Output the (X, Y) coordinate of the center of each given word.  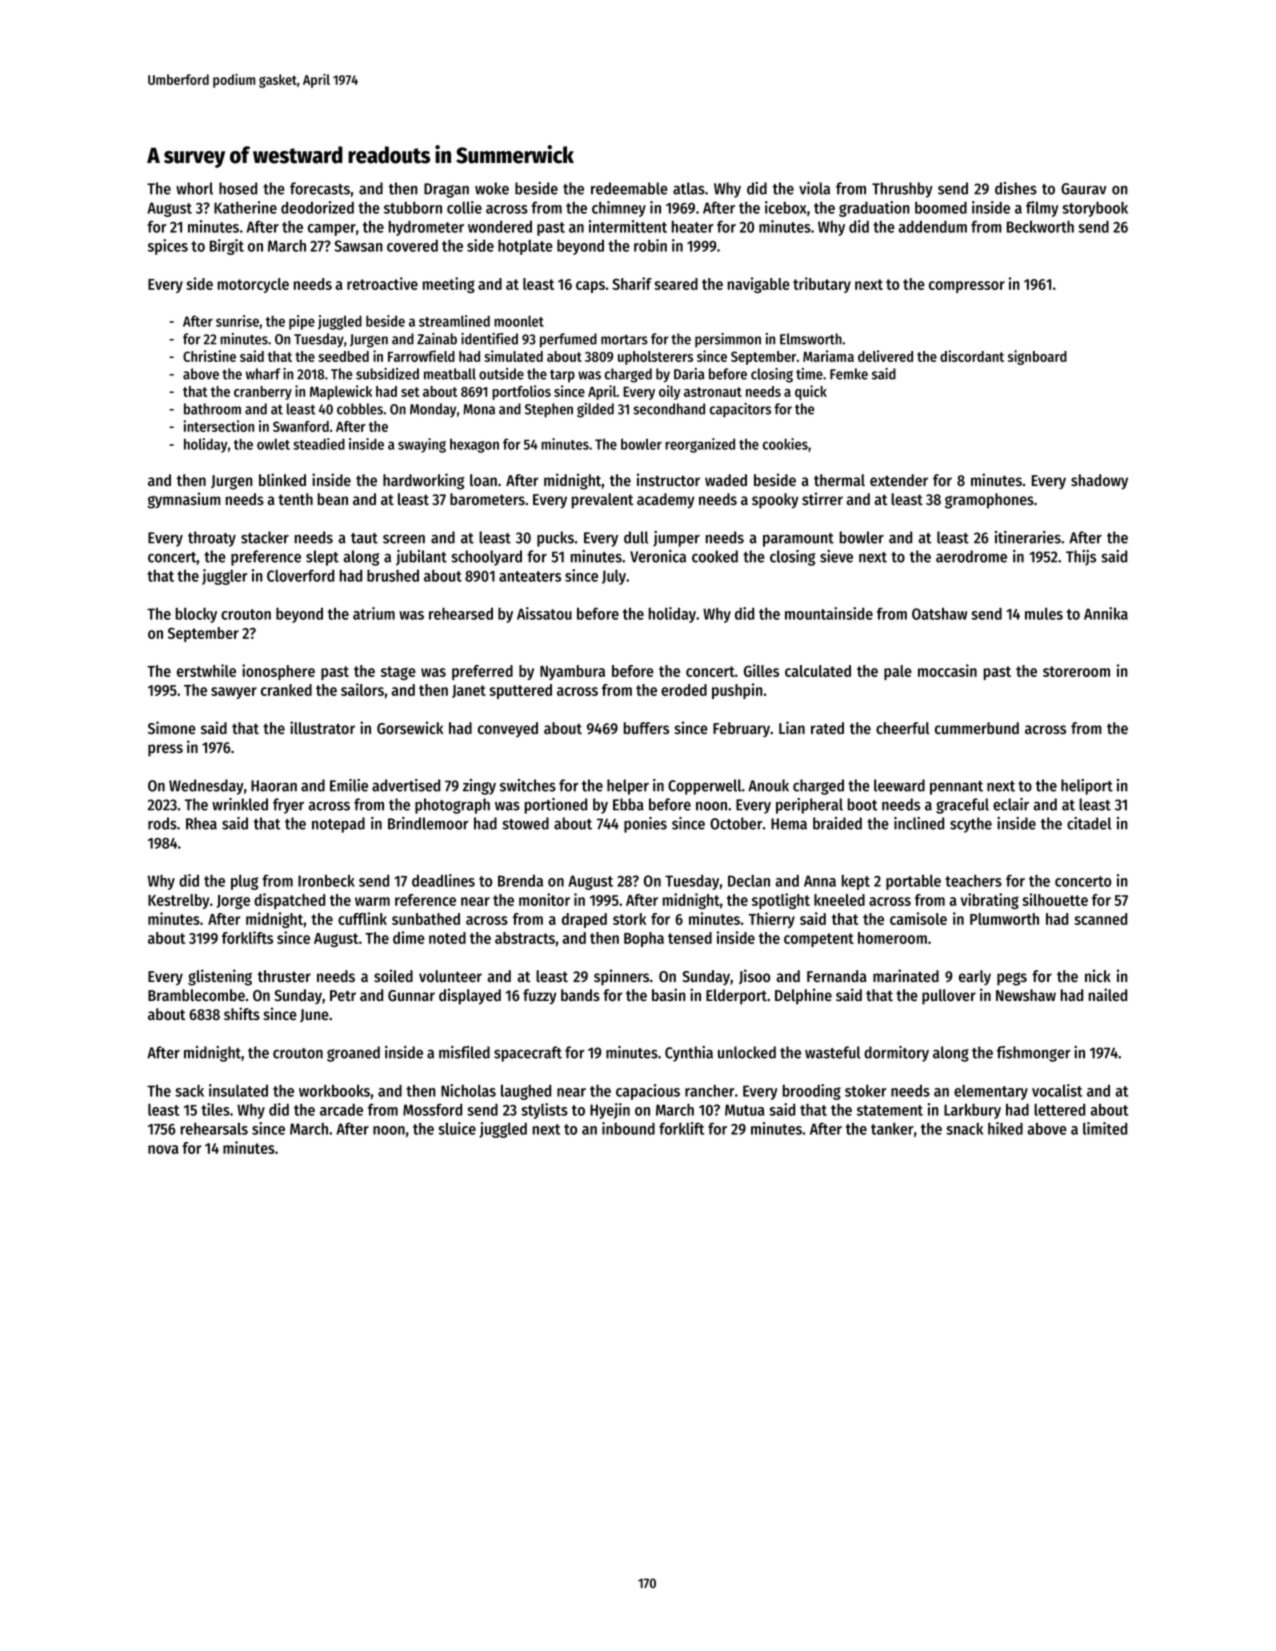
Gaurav (1084, 189)
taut (364, 538)
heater (692, 227)
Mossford (432, 1109)
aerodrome (971, 556)
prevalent (602, 501)
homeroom (892, 938)
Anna (820, 881)
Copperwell (704, 787)
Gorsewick (410, 727)
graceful (962, 806)
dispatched (289, 901)
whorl (194, 188)
